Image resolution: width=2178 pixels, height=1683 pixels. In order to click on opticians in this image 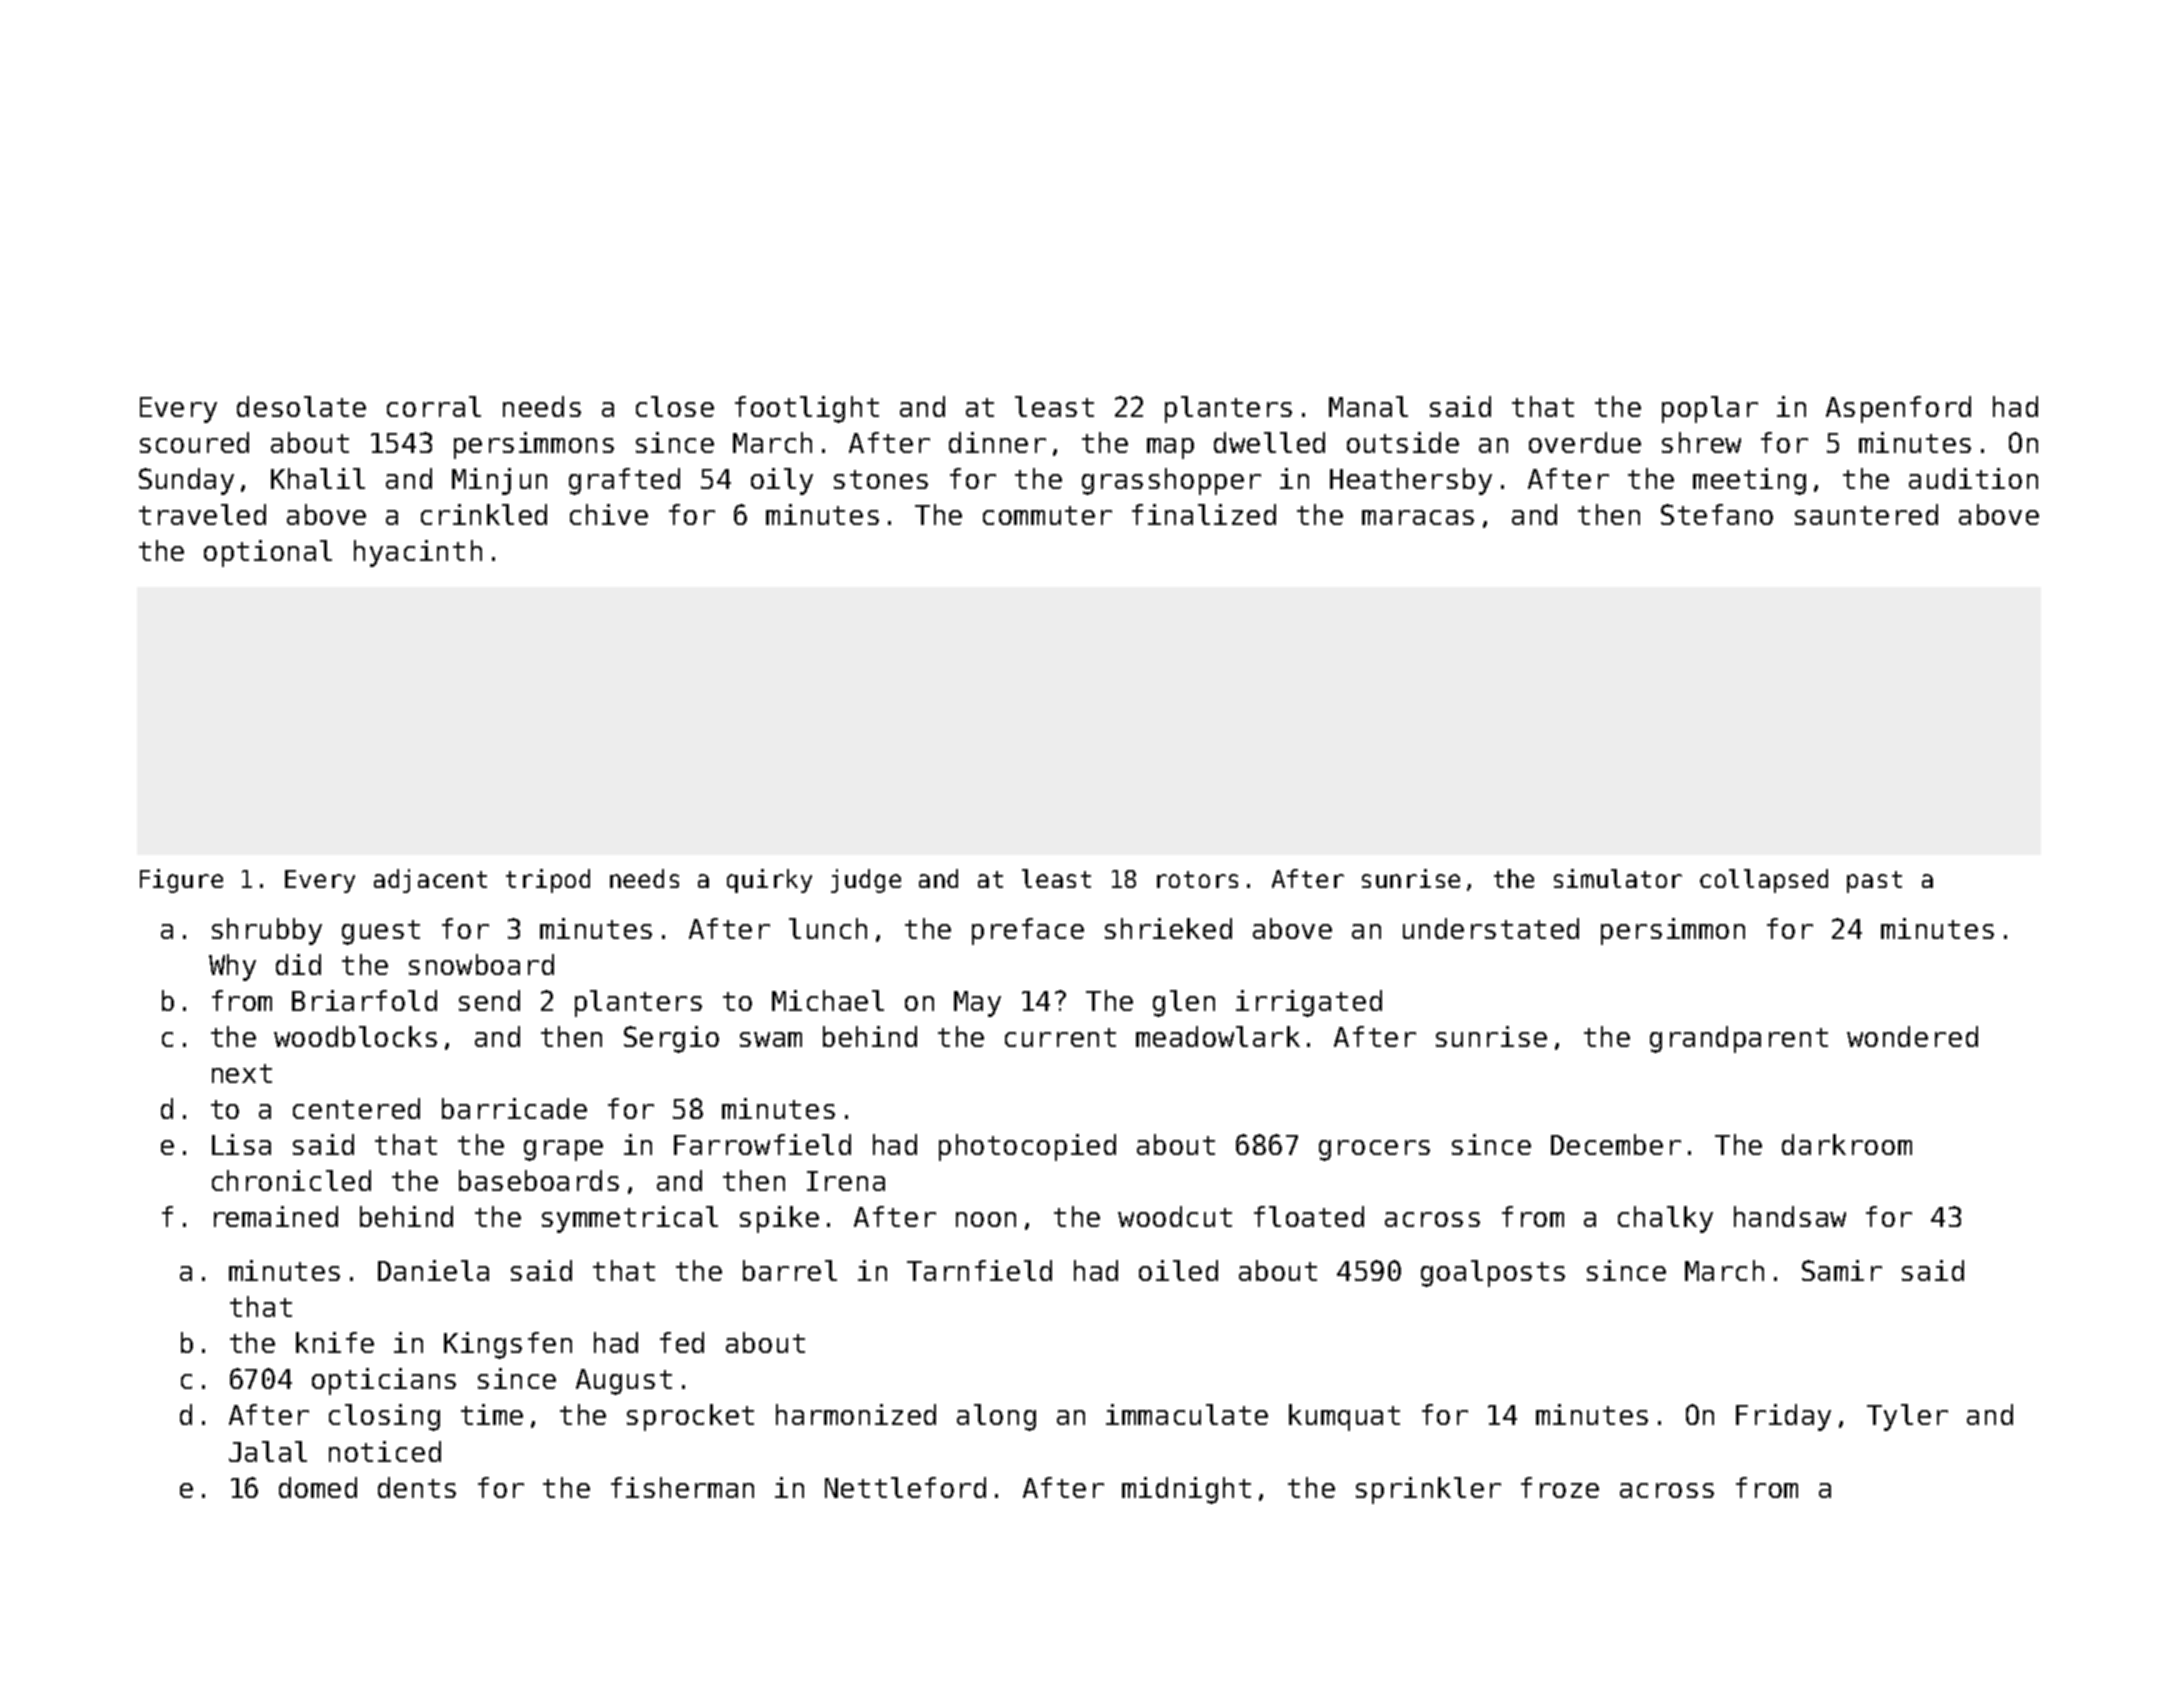, I will do `click(384, 1381)`.
